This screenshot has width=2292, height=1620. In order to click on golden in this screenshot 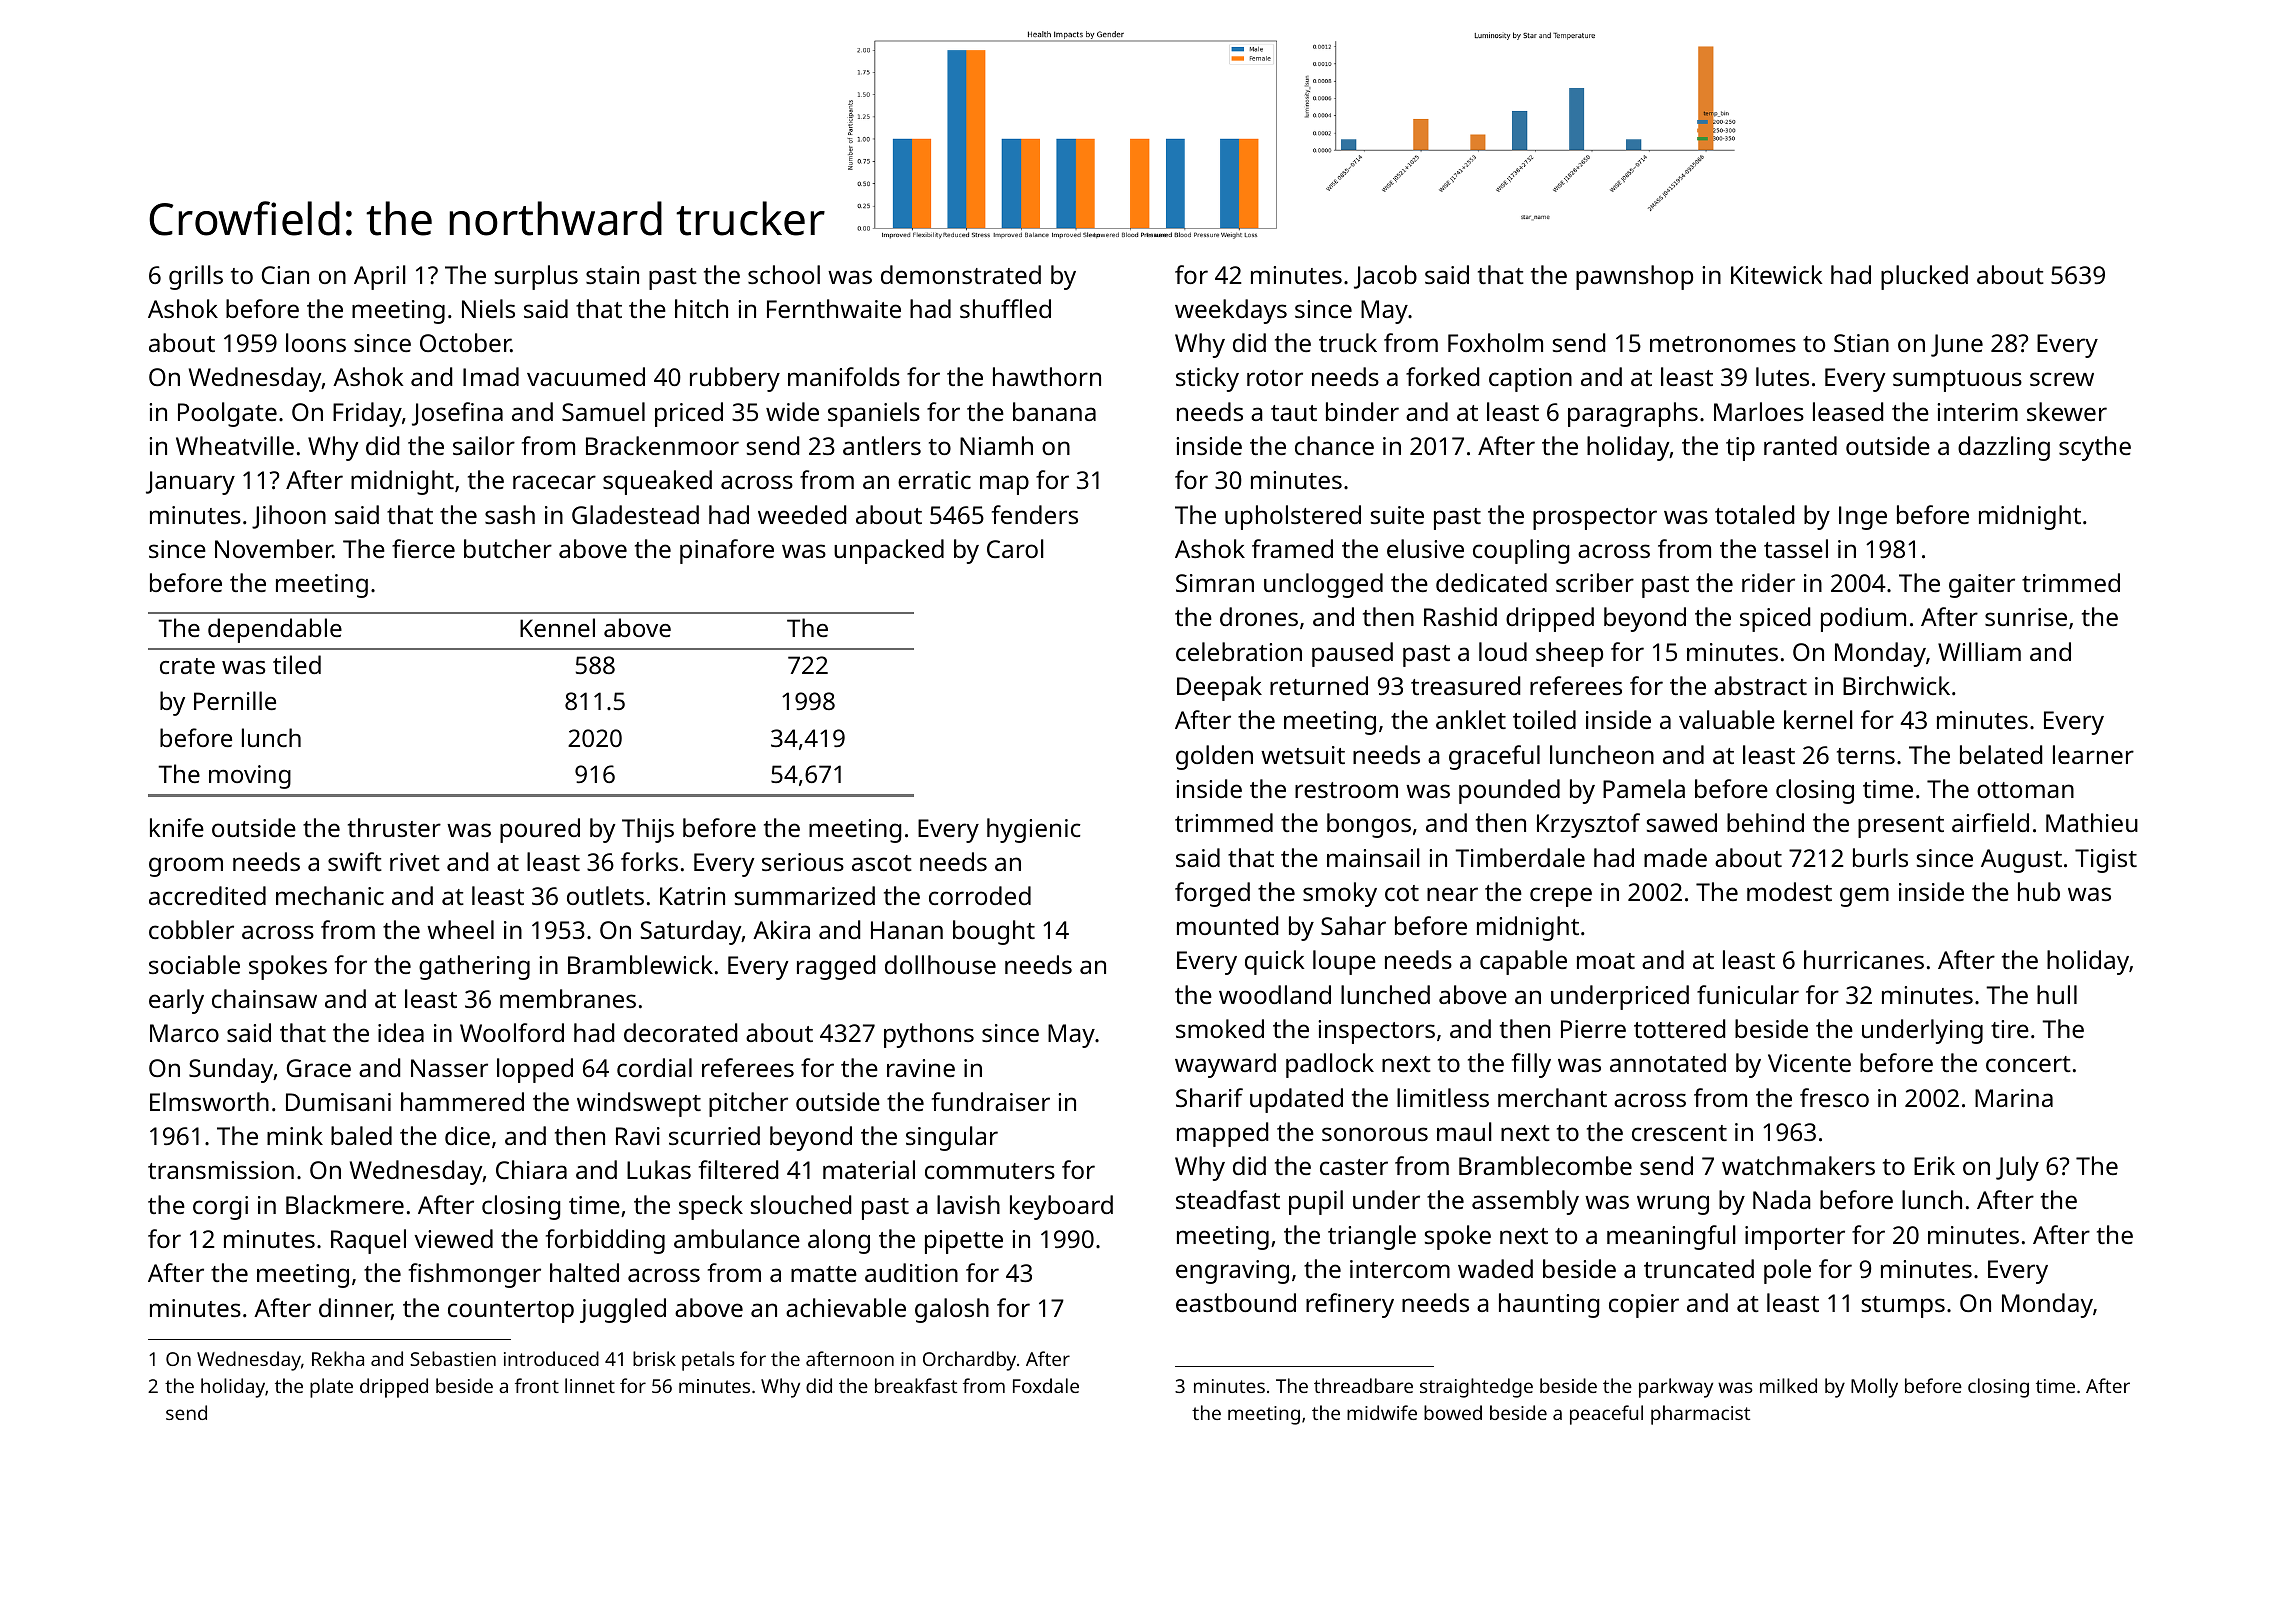, I will do `click(1214, 757)`.
